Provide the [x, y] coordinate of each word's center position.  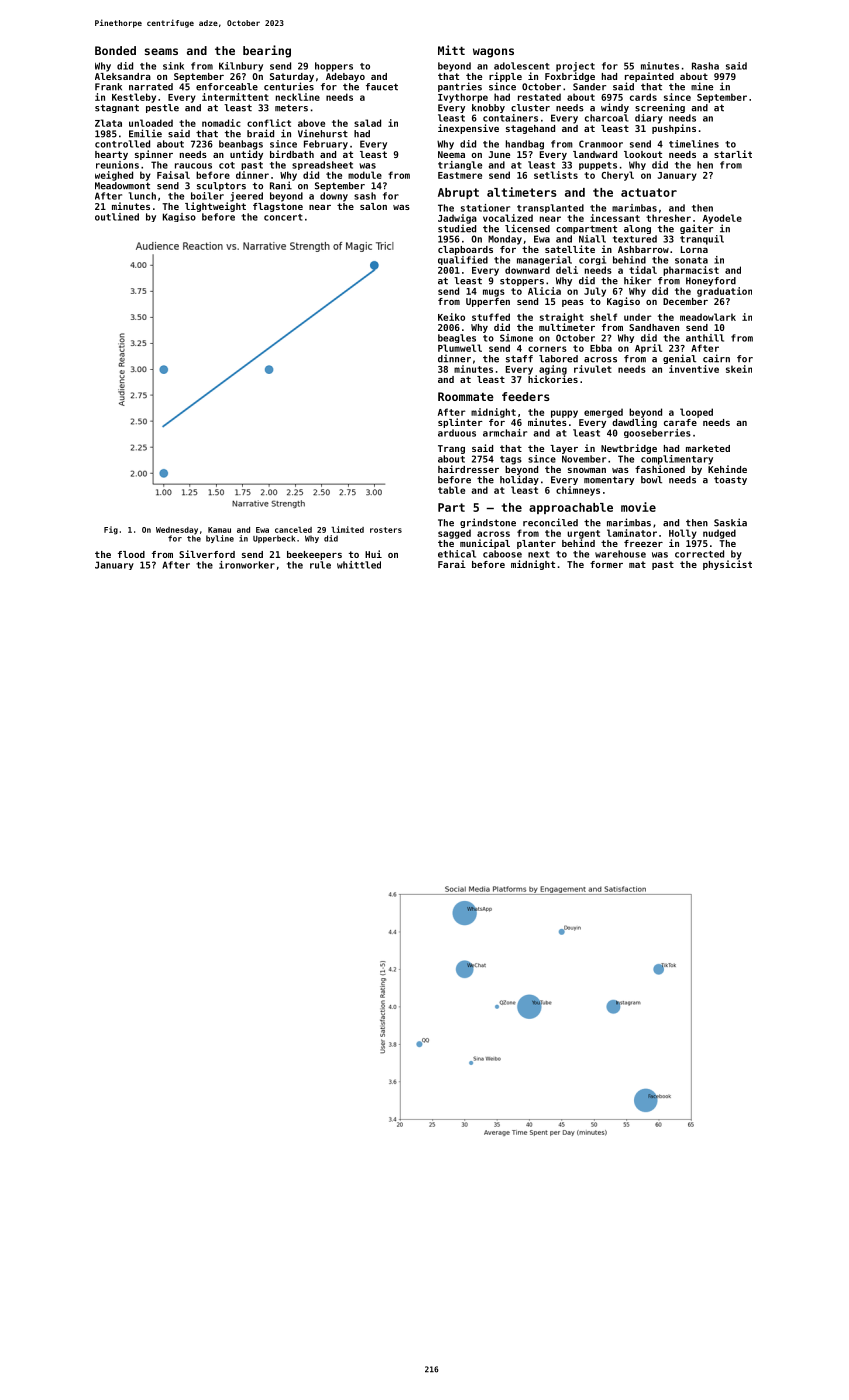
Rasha [705, 66]
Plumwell [460, 348]
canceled [293, 530]
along [637, 229]
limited [347, 529]
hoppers [334, 67]
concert [283, 217]
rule [320, 565]
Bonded [115, 50]
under [638, 317]
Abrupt [458, 193]
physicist [727, 565]
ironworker [247, 565]
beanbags [241, 145]
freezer [643, 543]
